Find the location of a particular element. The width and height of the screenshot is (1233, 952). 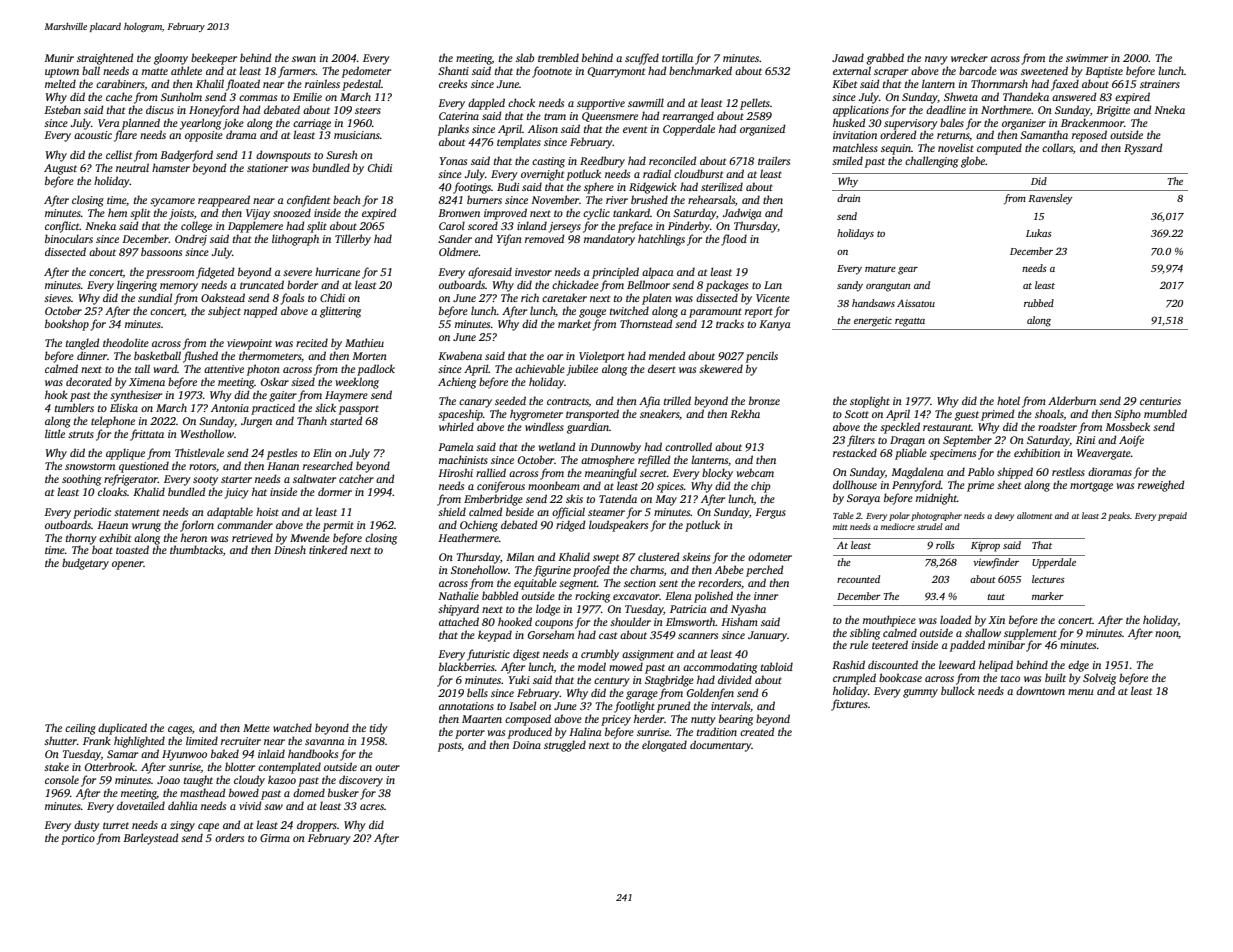

Heathermere is located at coordinates (468, 537).
